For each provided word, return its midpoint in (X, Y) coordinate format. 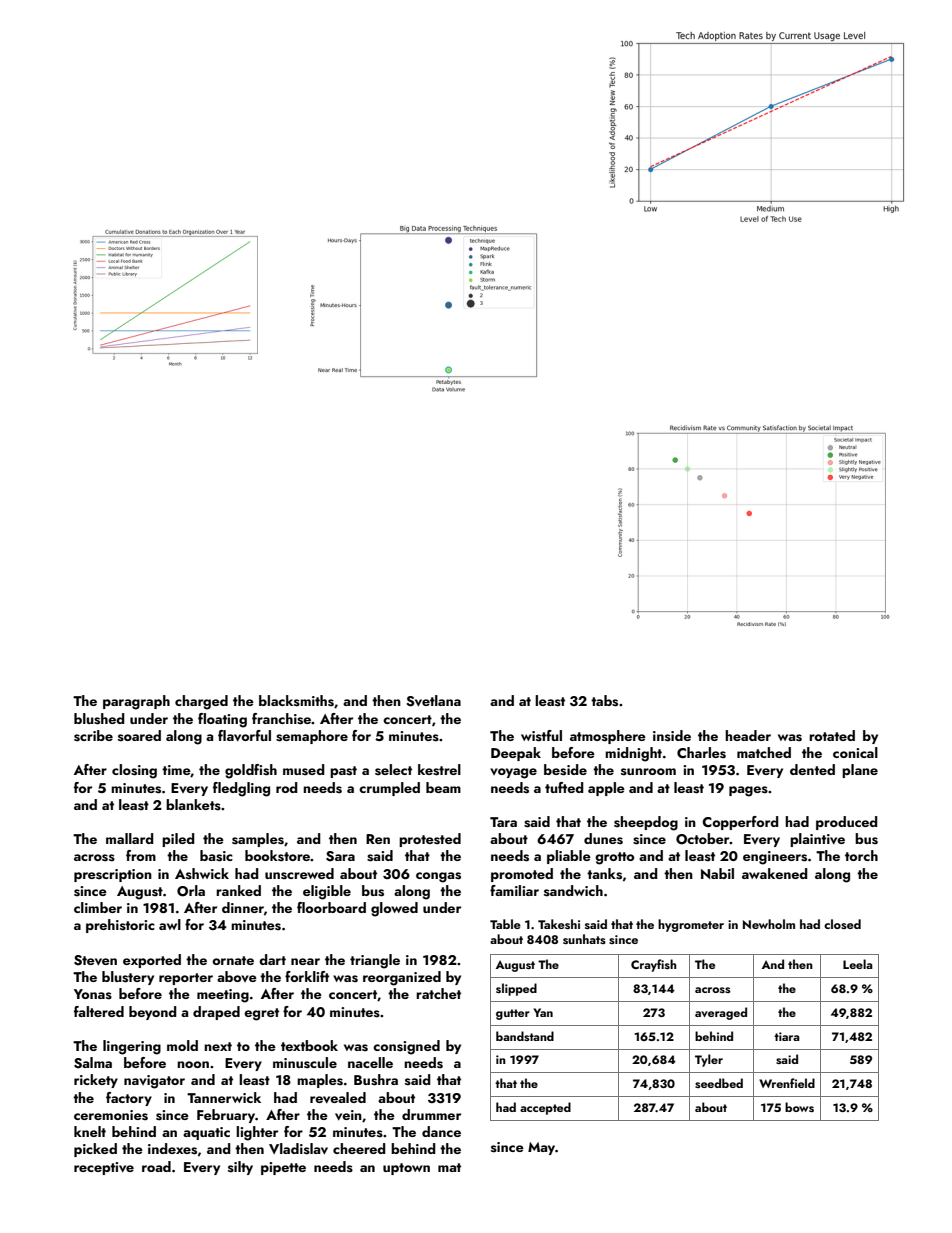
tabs (604, 701)
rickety (96, 1081)
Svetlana (433, 701)
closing (134, 771)
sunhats (584, 939)
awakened (775, 873)
